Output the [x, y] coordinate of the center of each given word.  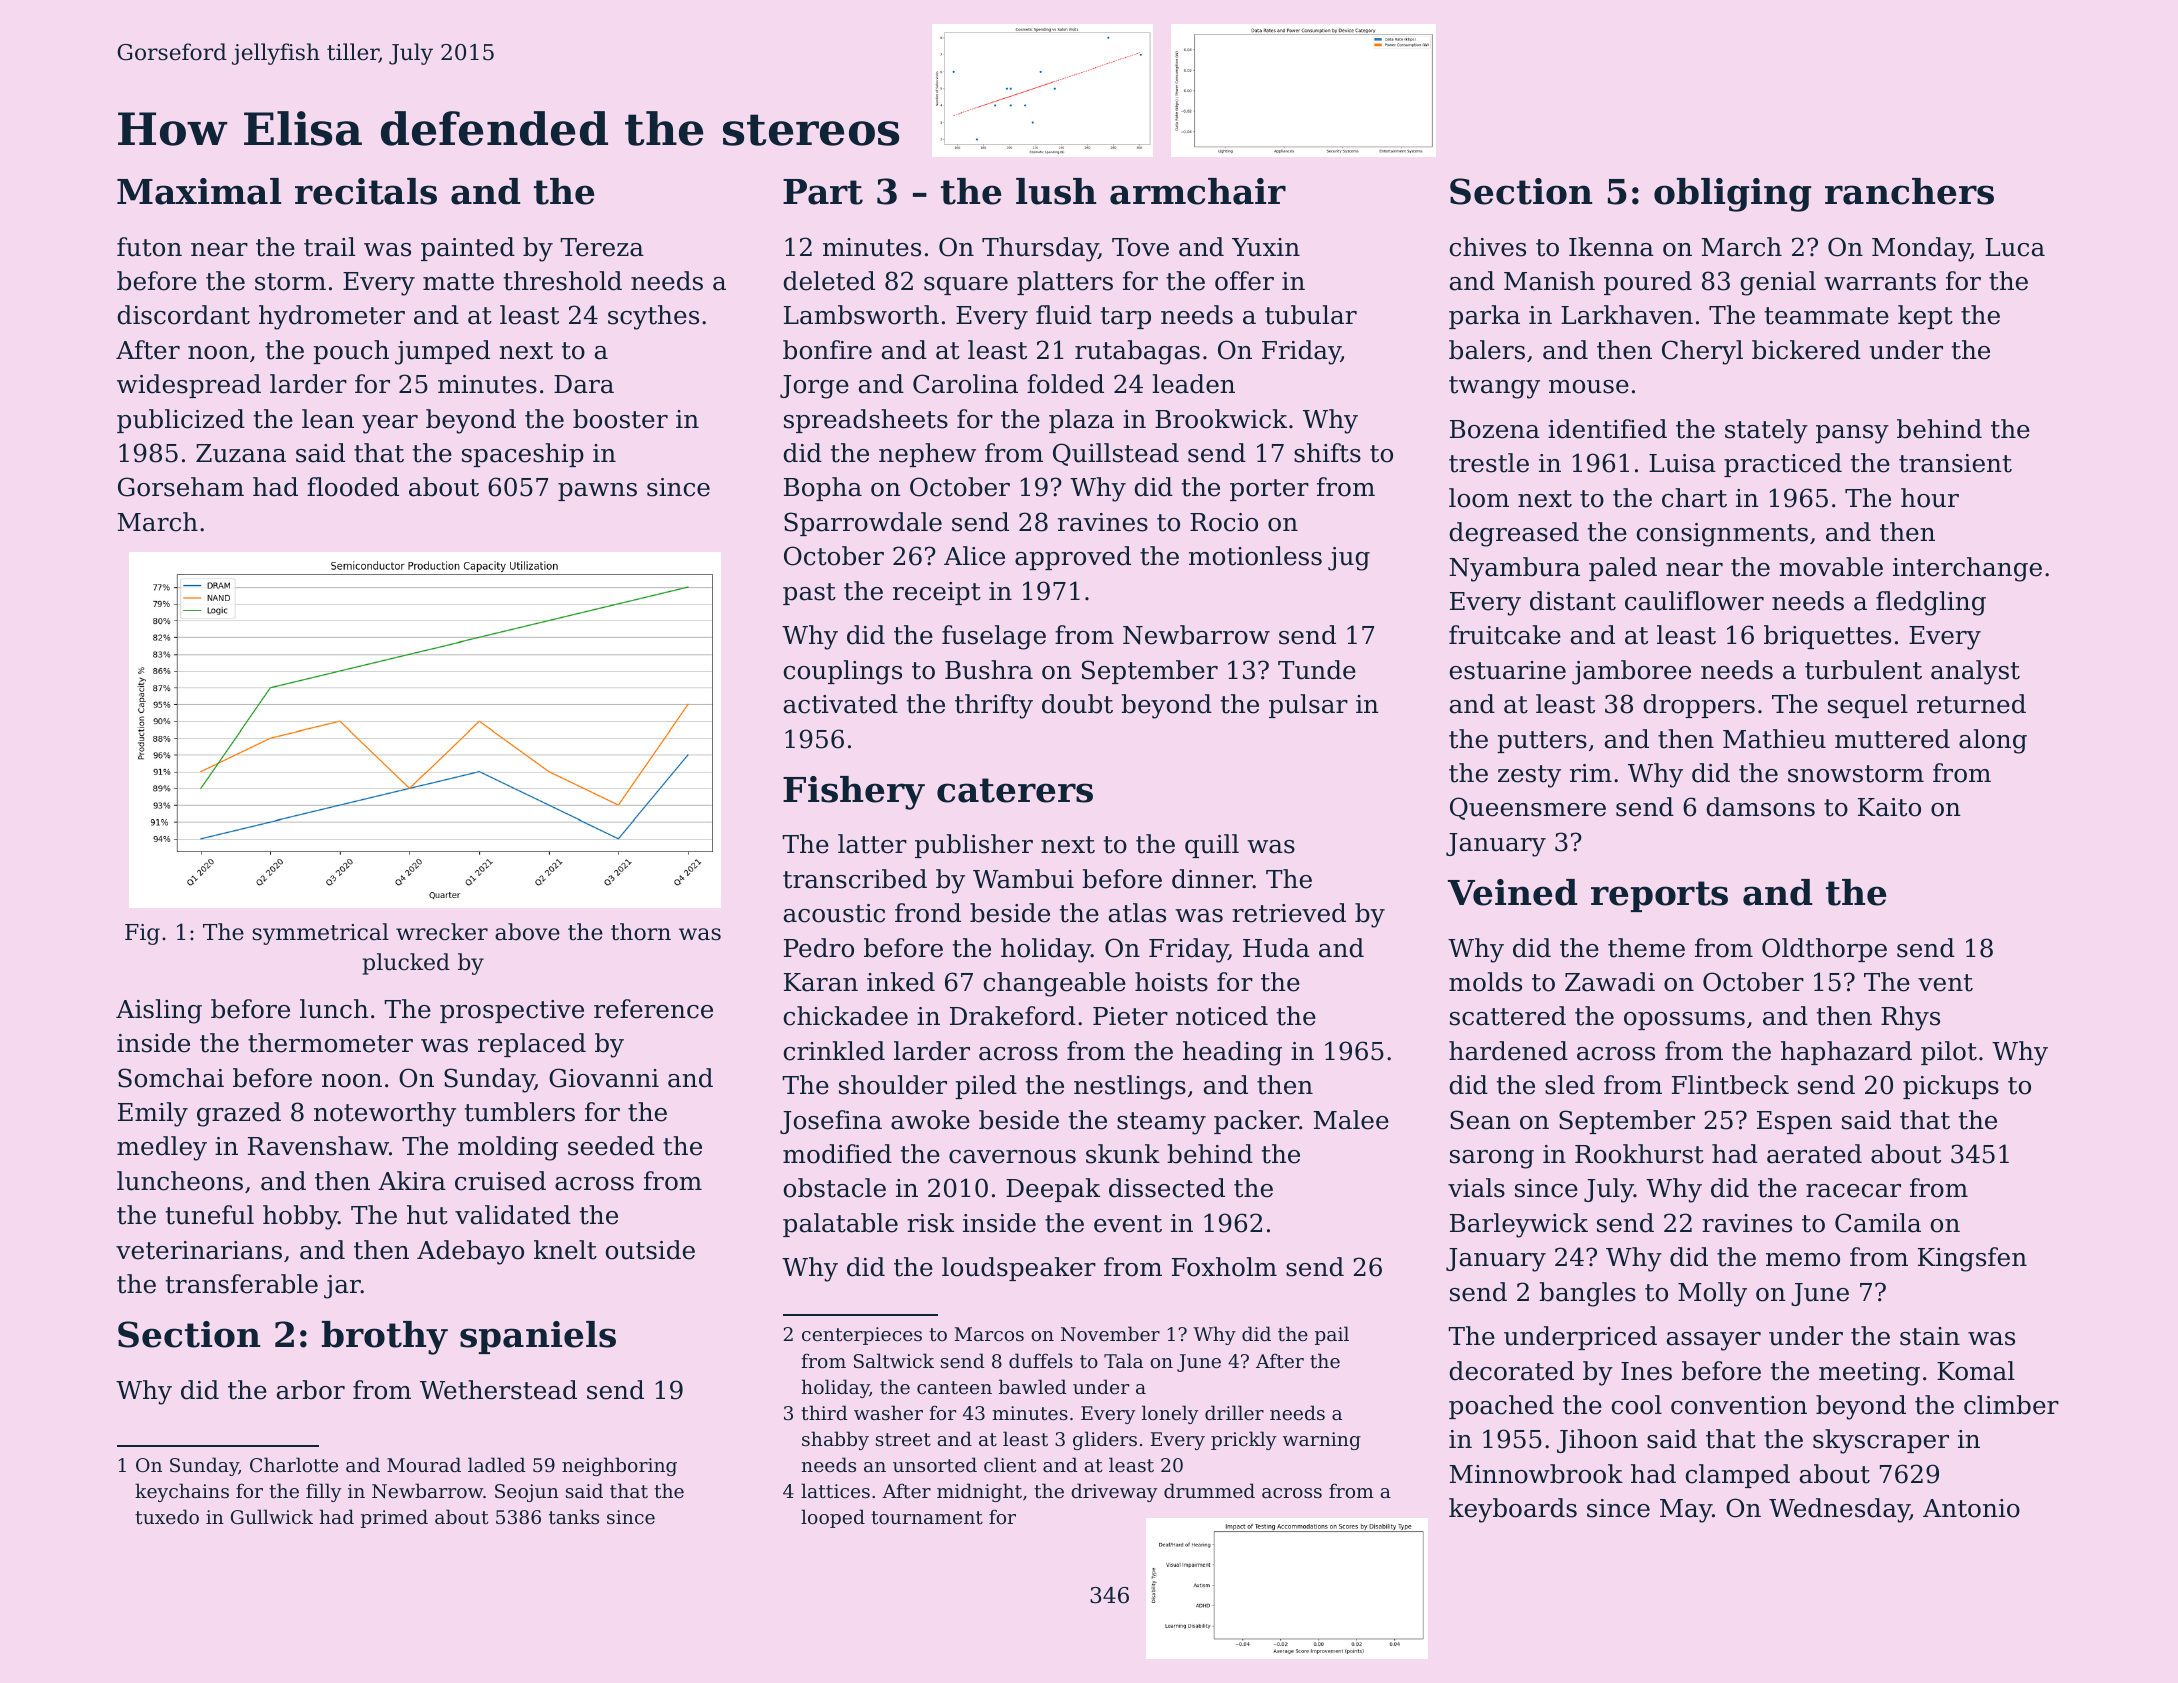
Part [823, 192]
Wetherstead [498, 1390]
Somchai [171, 1078]
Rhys [1910, 1018]
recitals [366, 191]
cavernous [1012, 1157]
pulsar [1308, 706]
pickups [1951, 1087]
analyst [1975, 672]
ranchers [1909, 191]
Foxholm [1224, 1267]
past [809, 594]
